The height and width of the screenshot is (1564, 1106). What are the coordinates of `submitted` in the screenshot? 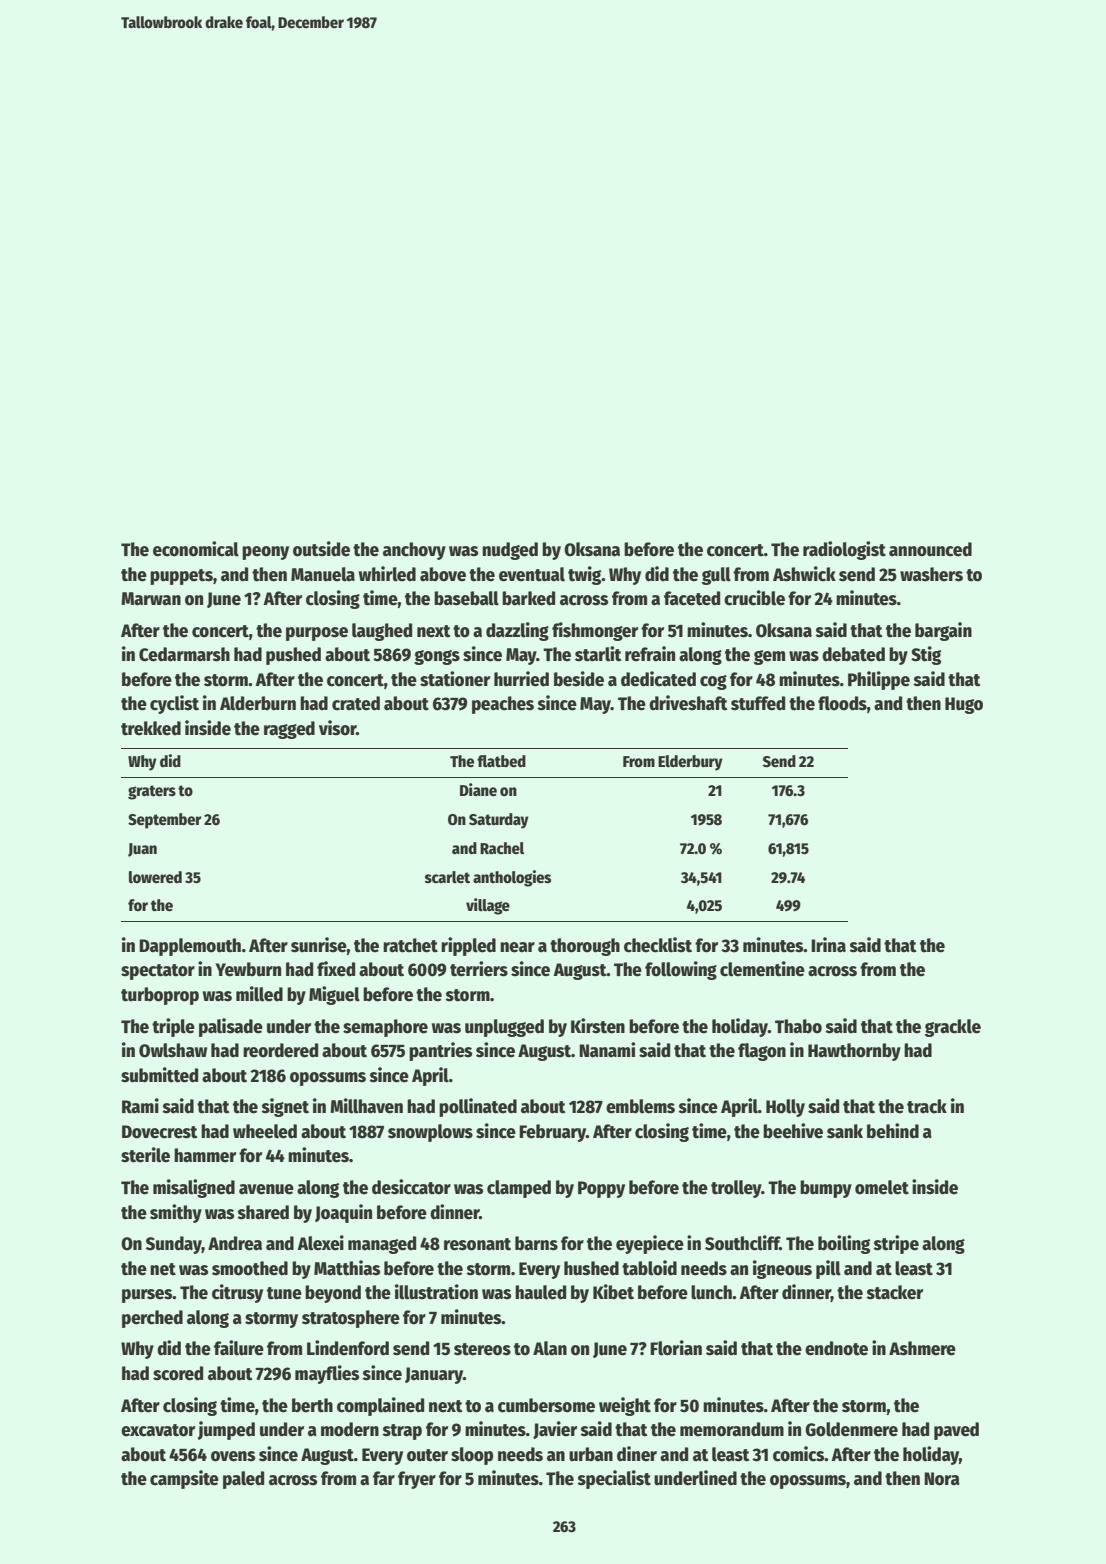 It's located at (159, 1075).
